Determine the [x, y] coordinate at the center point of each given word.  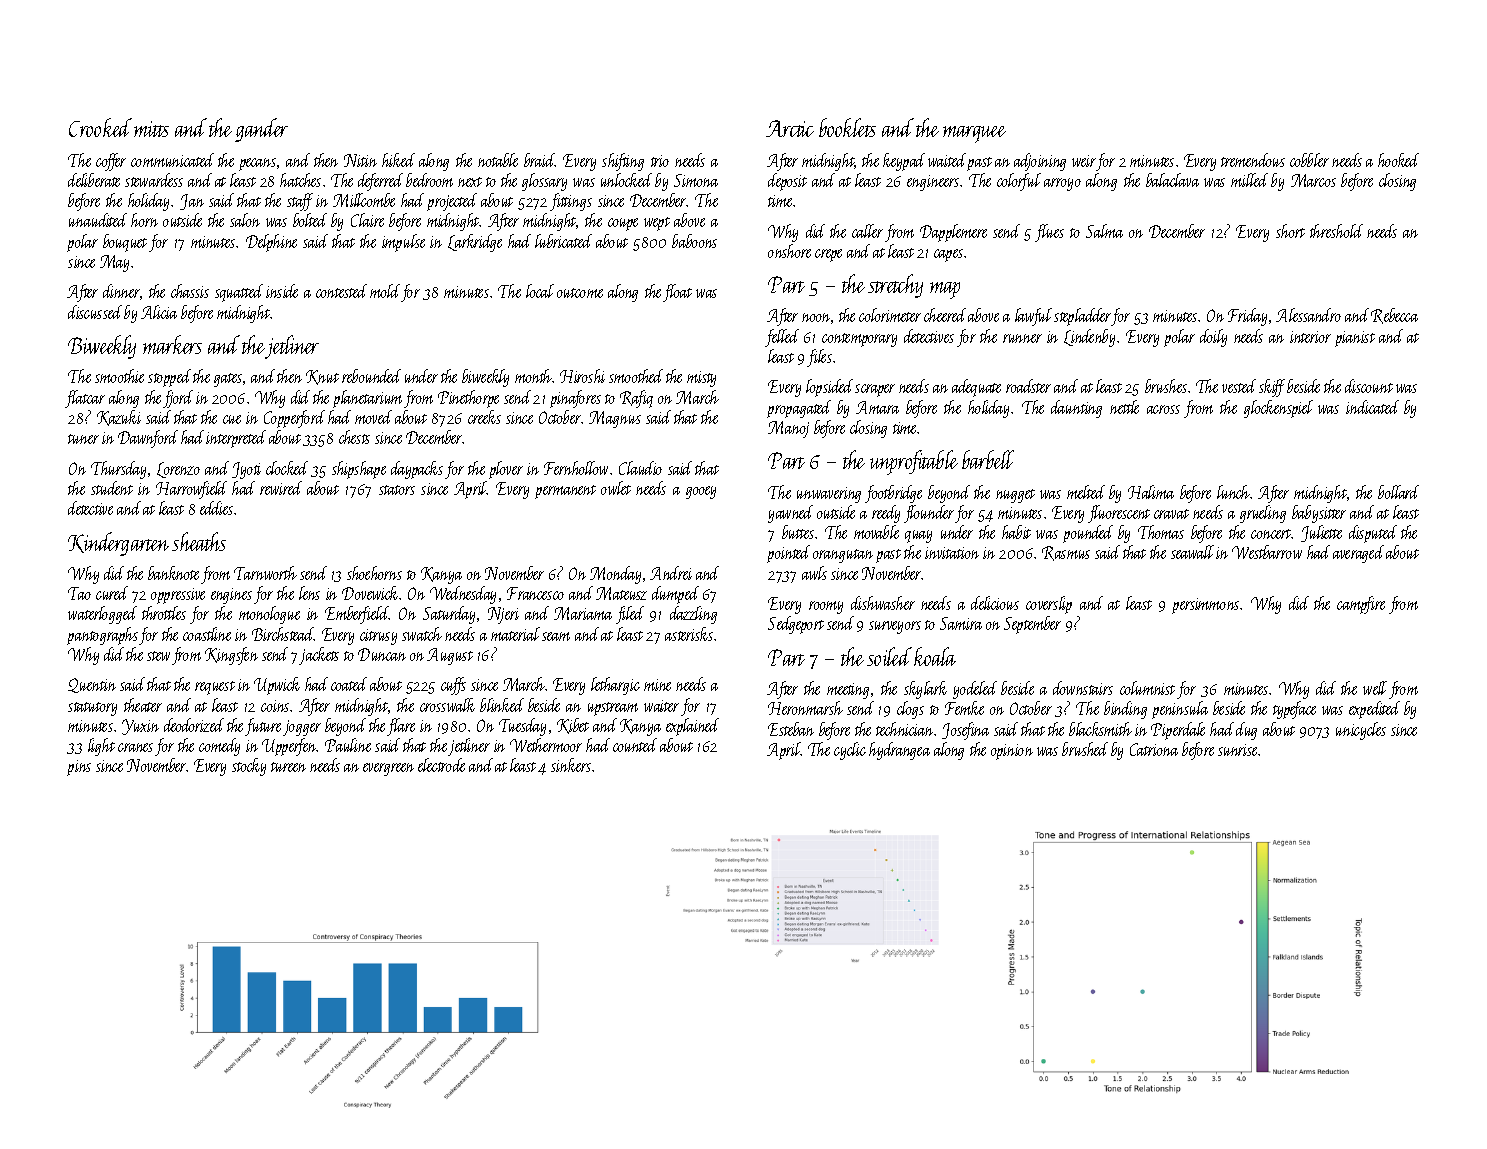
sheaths [199, 541]
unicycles [1361, 731]
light [101, 747]
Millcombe [364, 200]
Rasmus [1066, 553]
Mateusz [621, 593]
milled [1249, 180]
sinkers [571, 765]
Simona [696, 180]
